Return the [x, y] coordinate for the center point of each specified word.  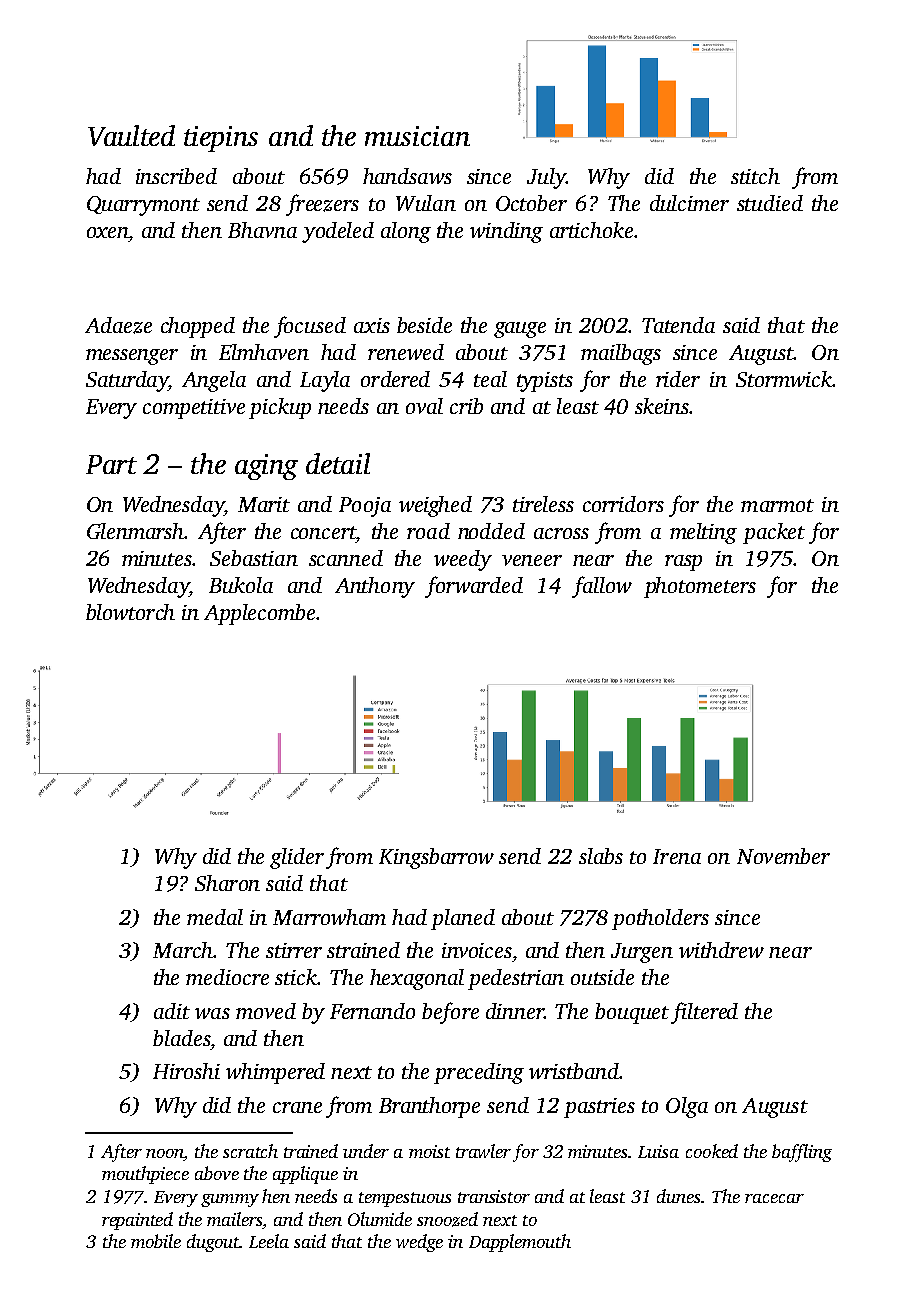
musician [417, 136]
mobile [156, 1241]
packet [774, 533]
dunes [678, 1196]
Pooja [365, 507]
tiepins [221, 139]
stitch [755, 176]
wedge [419, 1243]
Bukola [241, 585]
